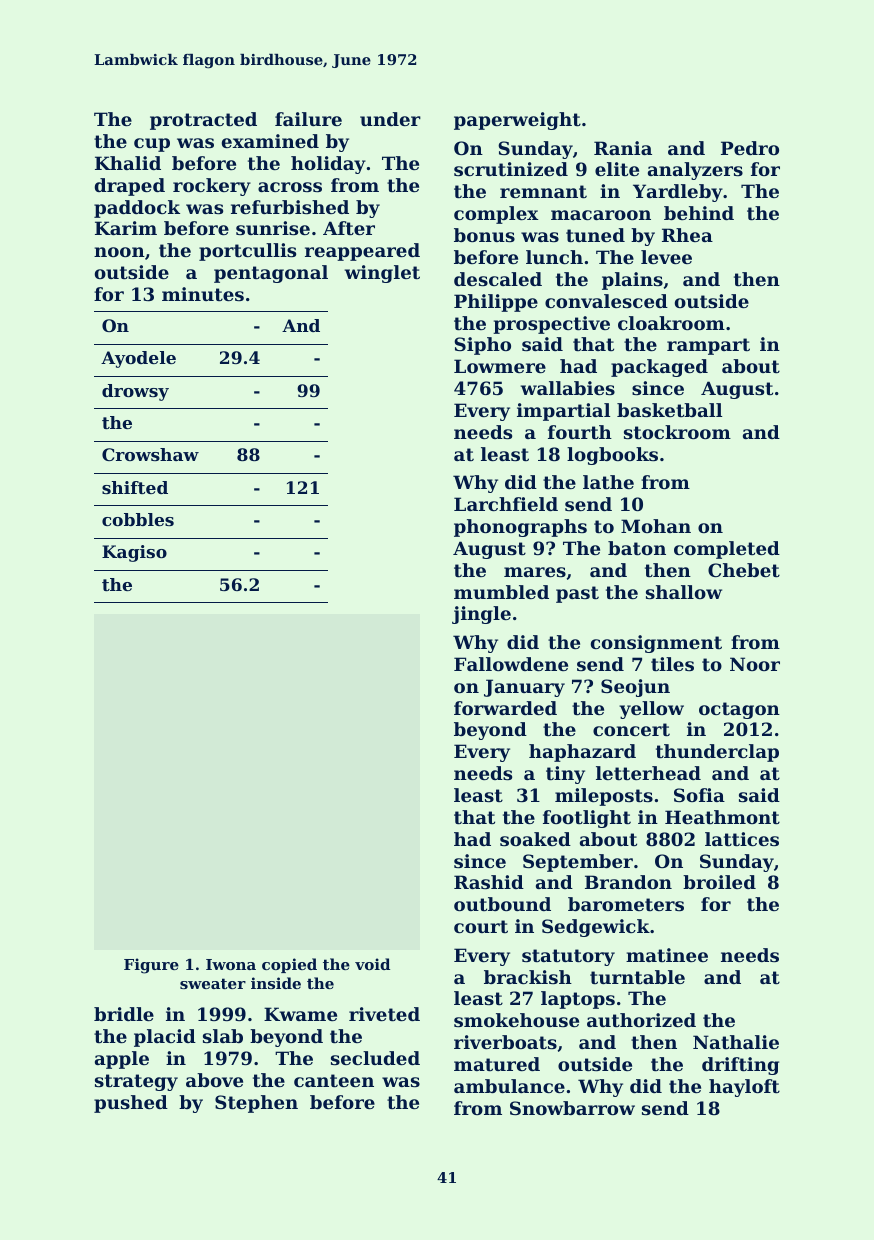 This image has width=874, height=1240. Describe the element at coordinates (719, 882) in the image. I see `broiled` at that location.
